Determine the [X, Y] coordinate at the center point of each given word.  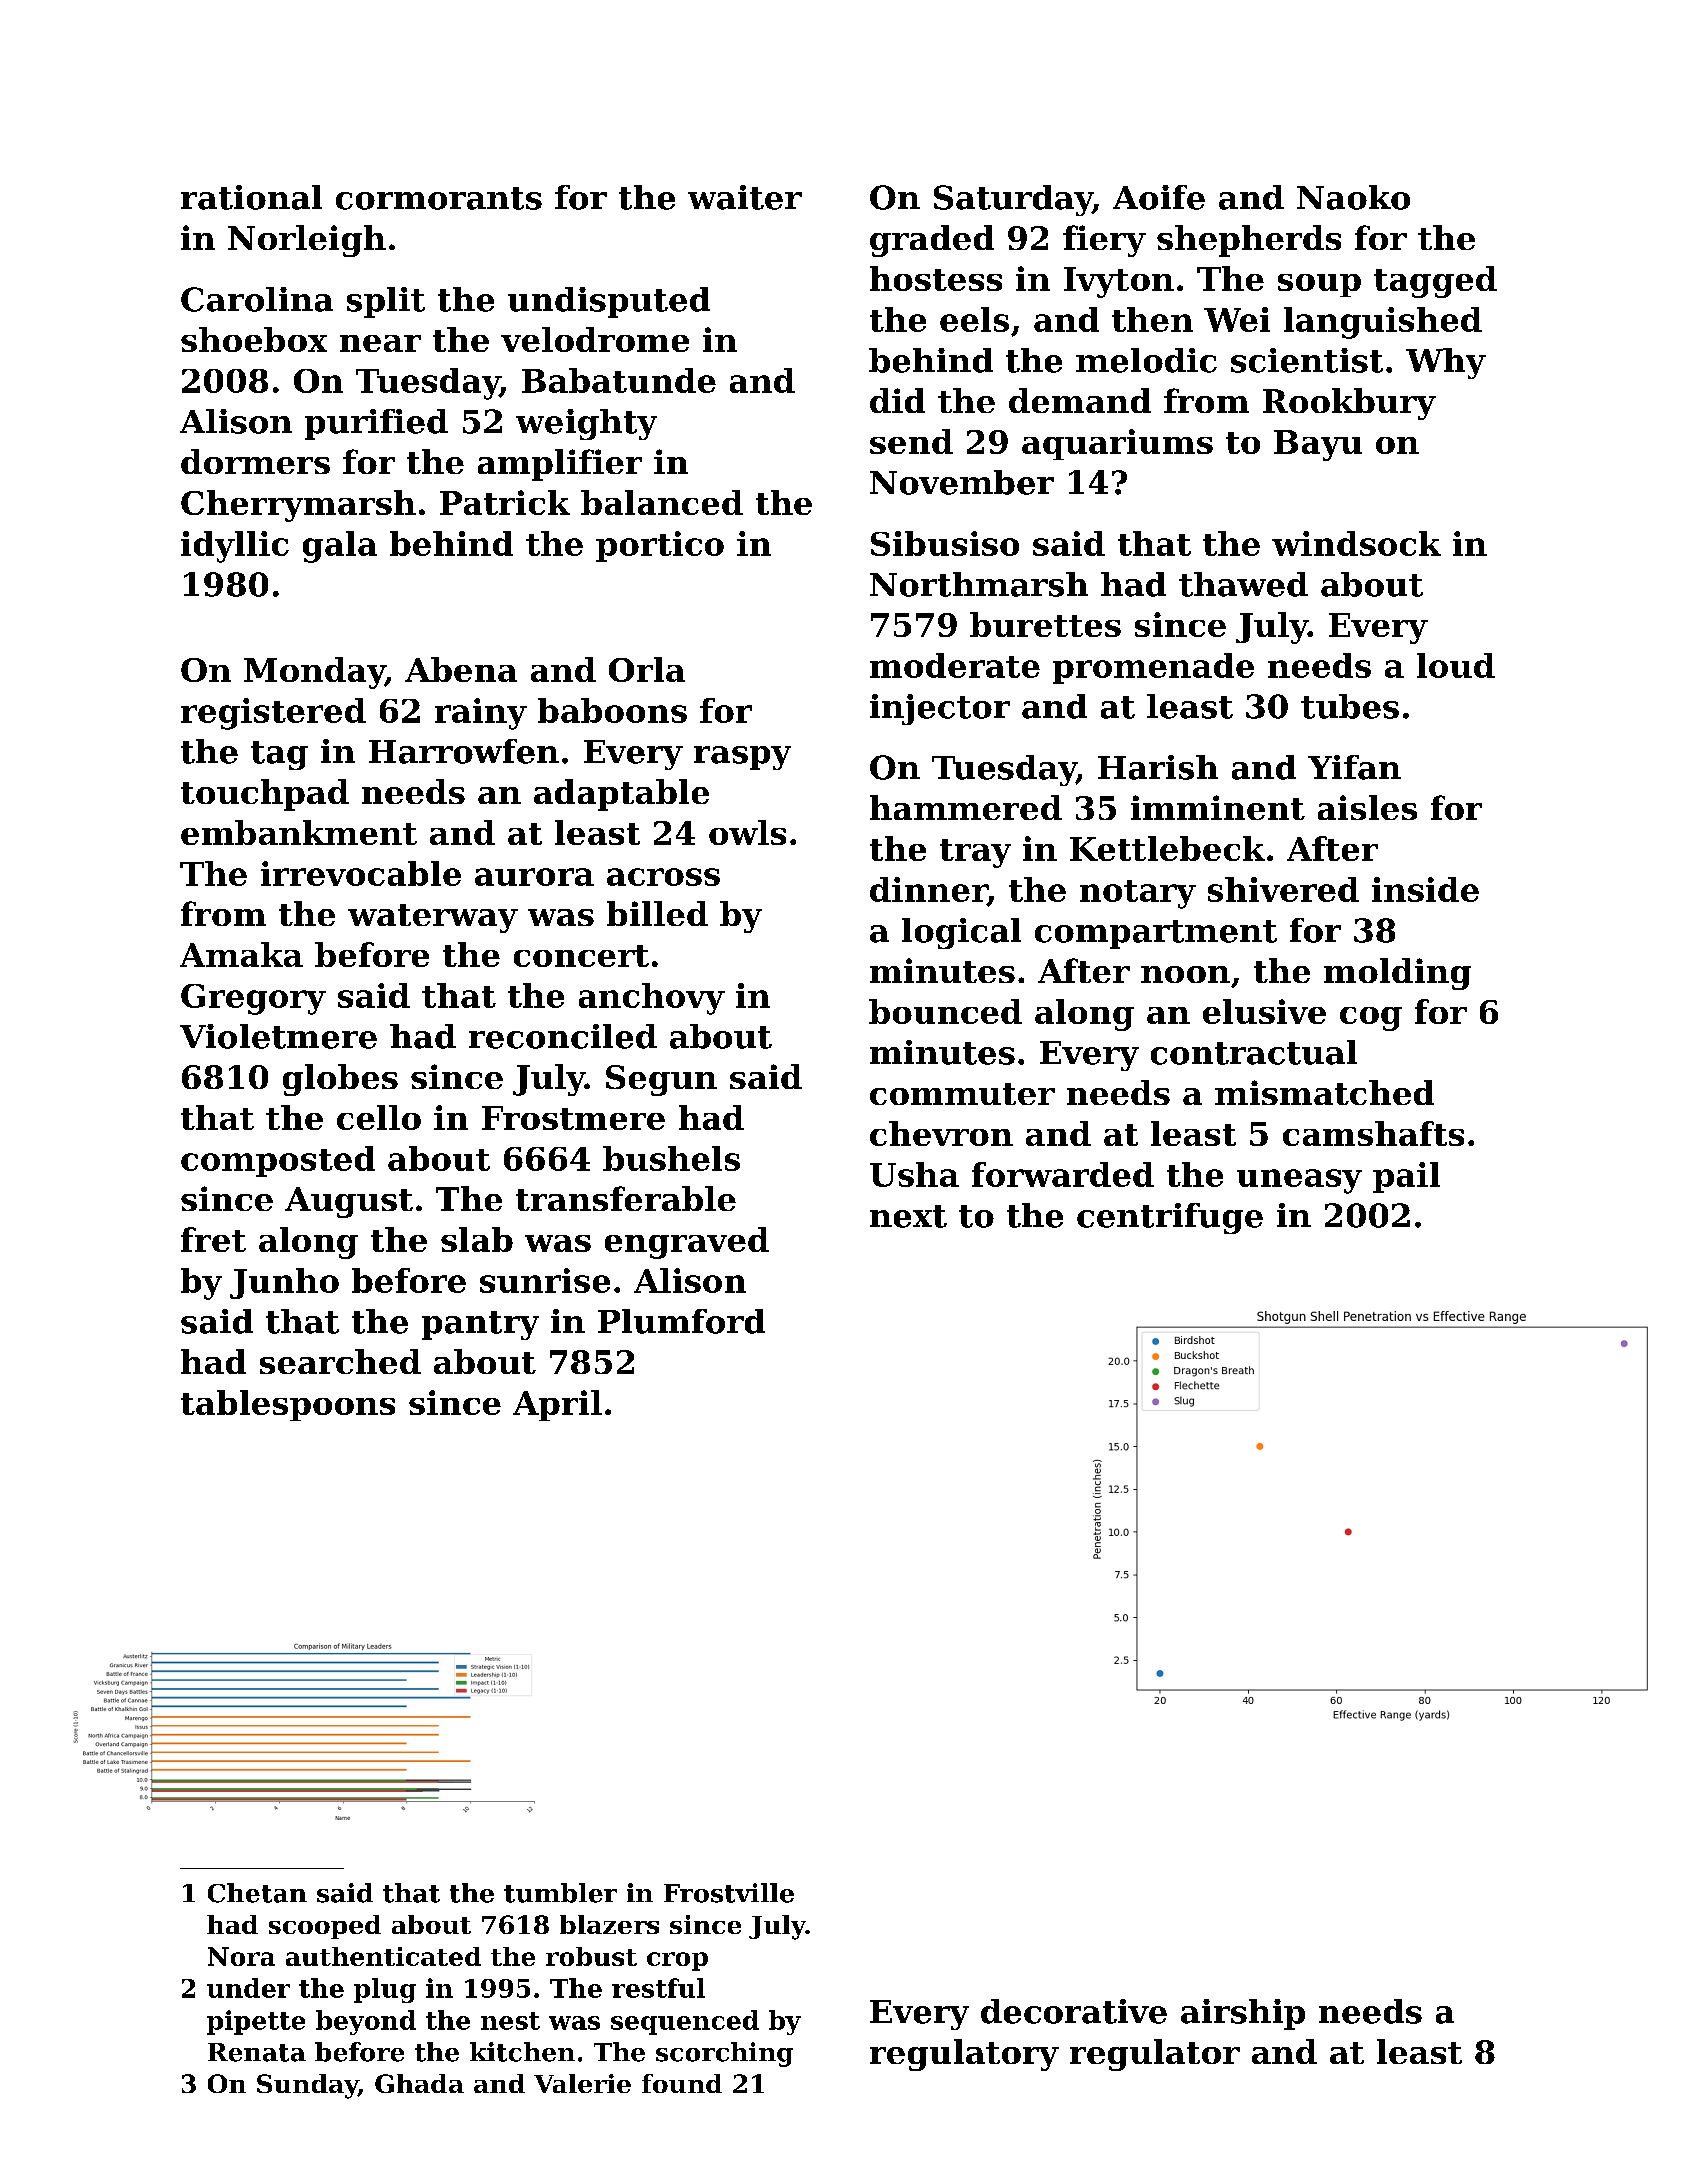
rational [251, 197]
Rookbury [1349, 404]
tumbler [560, 1893]
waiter [745, 197]
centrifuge [1170, 1218]
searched [340, 1361]
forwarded [1063, 1174]
